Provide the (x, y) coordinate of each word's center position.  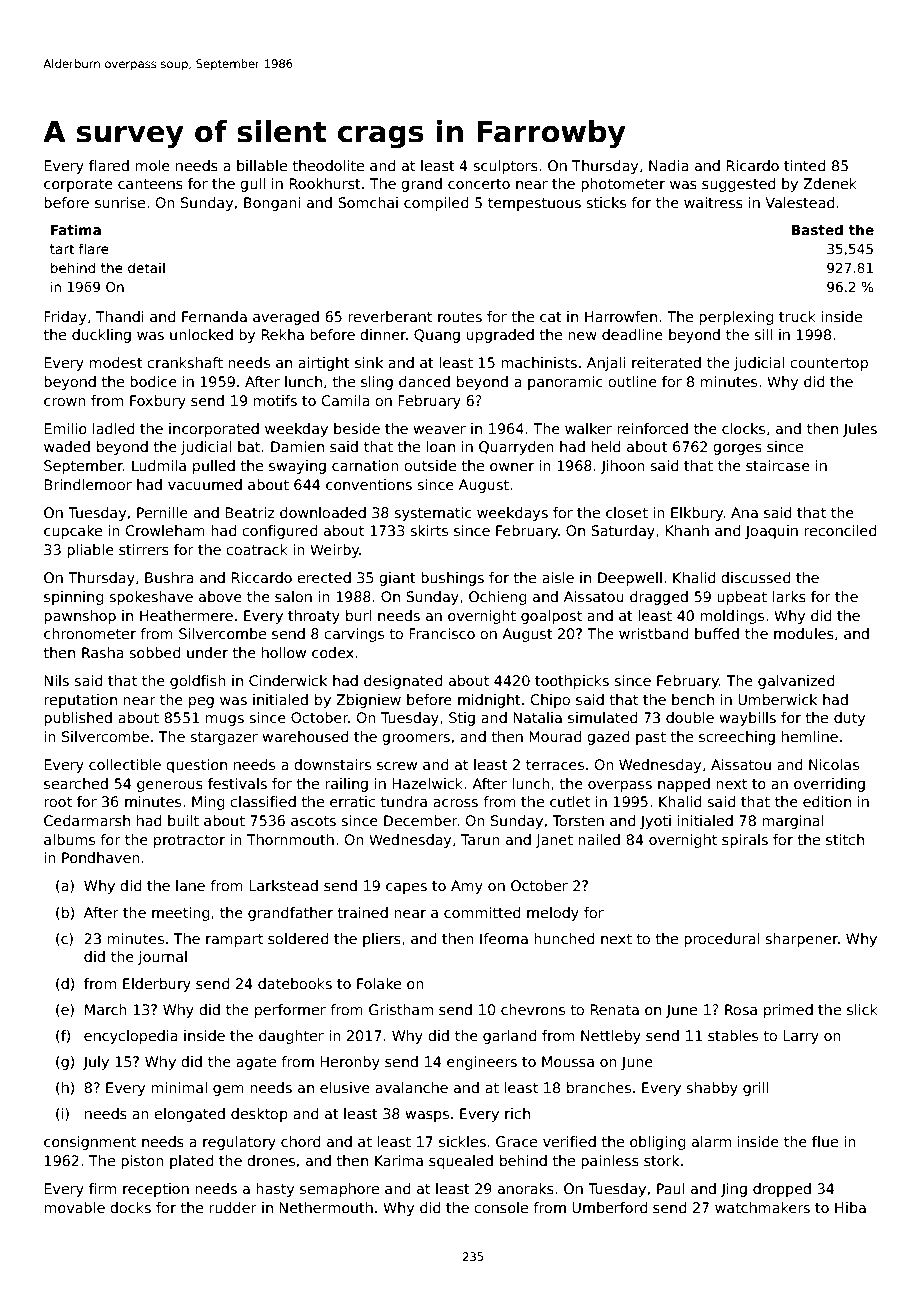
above (220, 596)
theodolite (328, 165)
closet (627, 512)
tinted (804, 165)
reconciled (840, 530)
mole (153, 165)
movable (74, 1207)
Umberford (609, 1207)
